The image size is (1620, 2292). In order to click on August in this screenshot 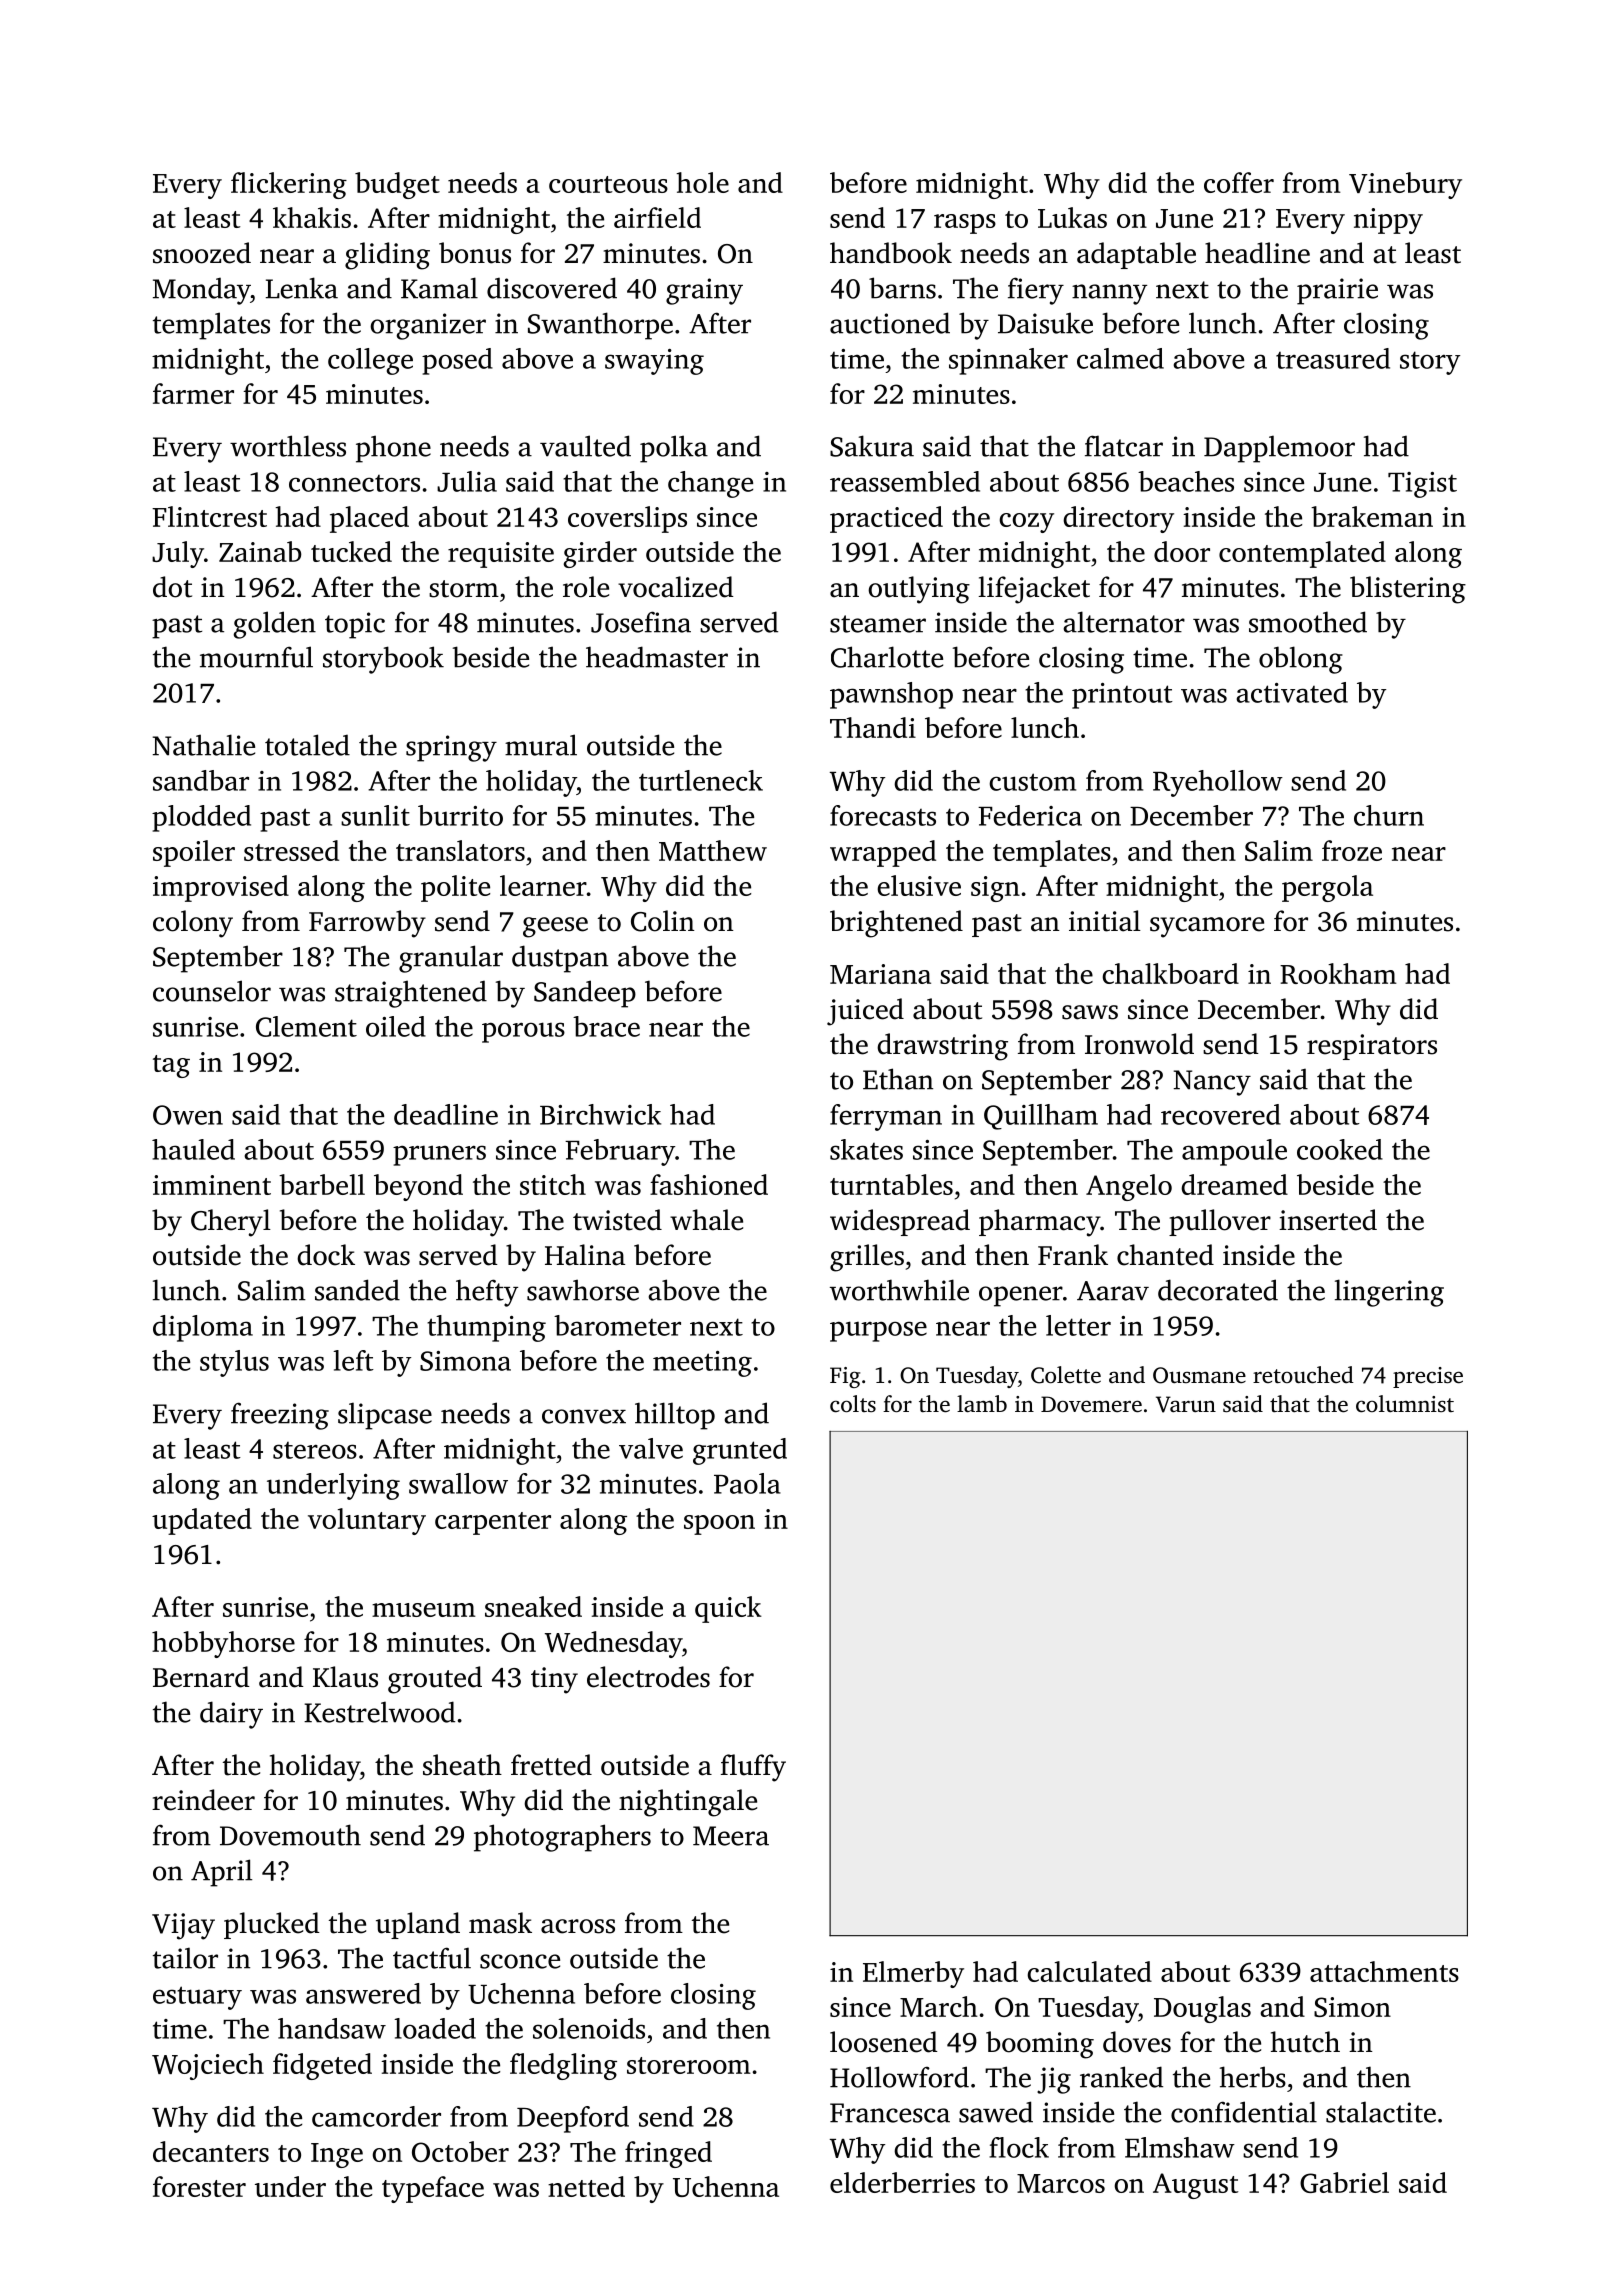, I will do `click(1195, 2186)`.
